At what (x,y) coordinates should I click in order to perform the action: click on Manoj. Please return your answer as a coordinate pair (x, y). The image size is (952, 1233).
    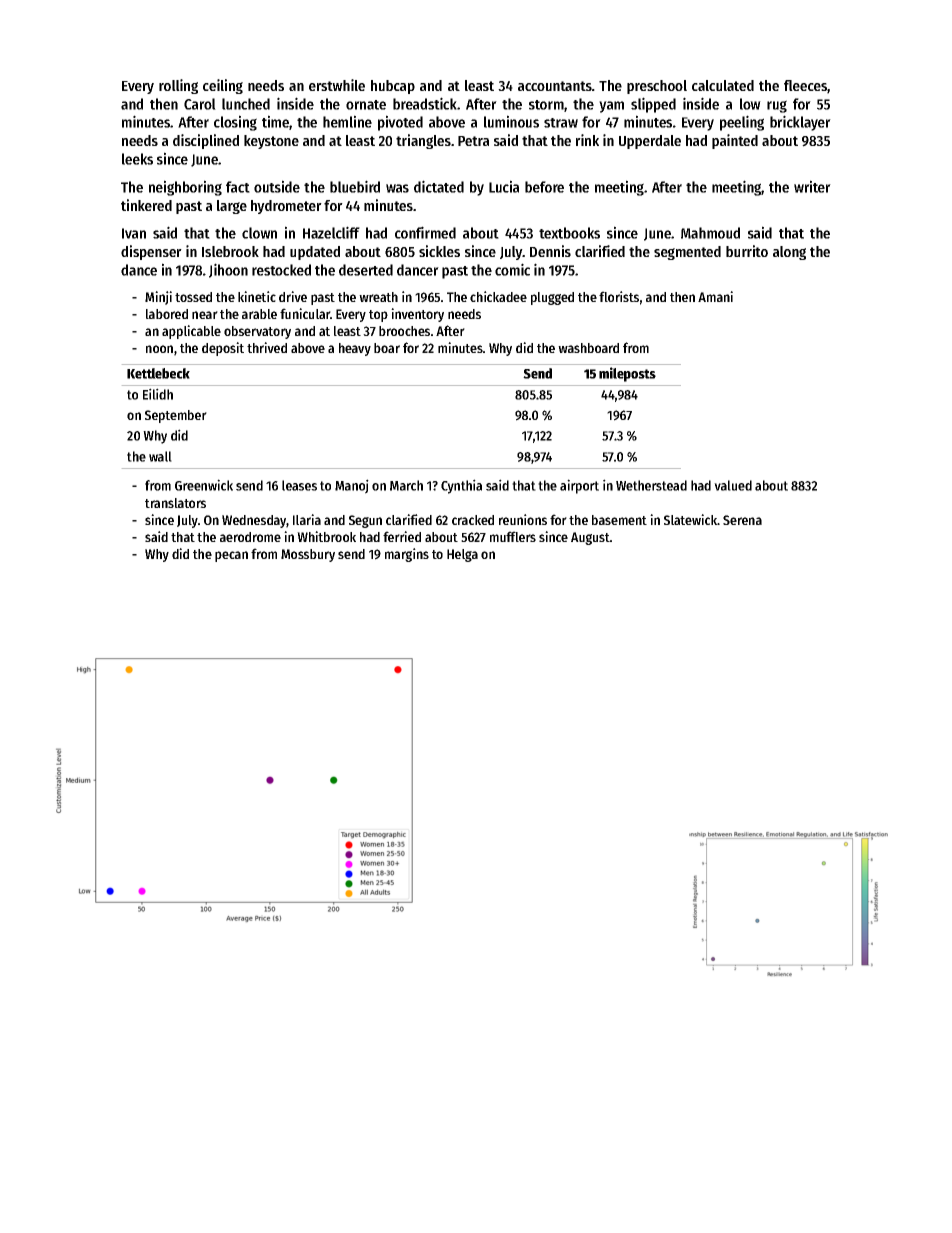
    Looking at the image, I should click on (352, 486).
